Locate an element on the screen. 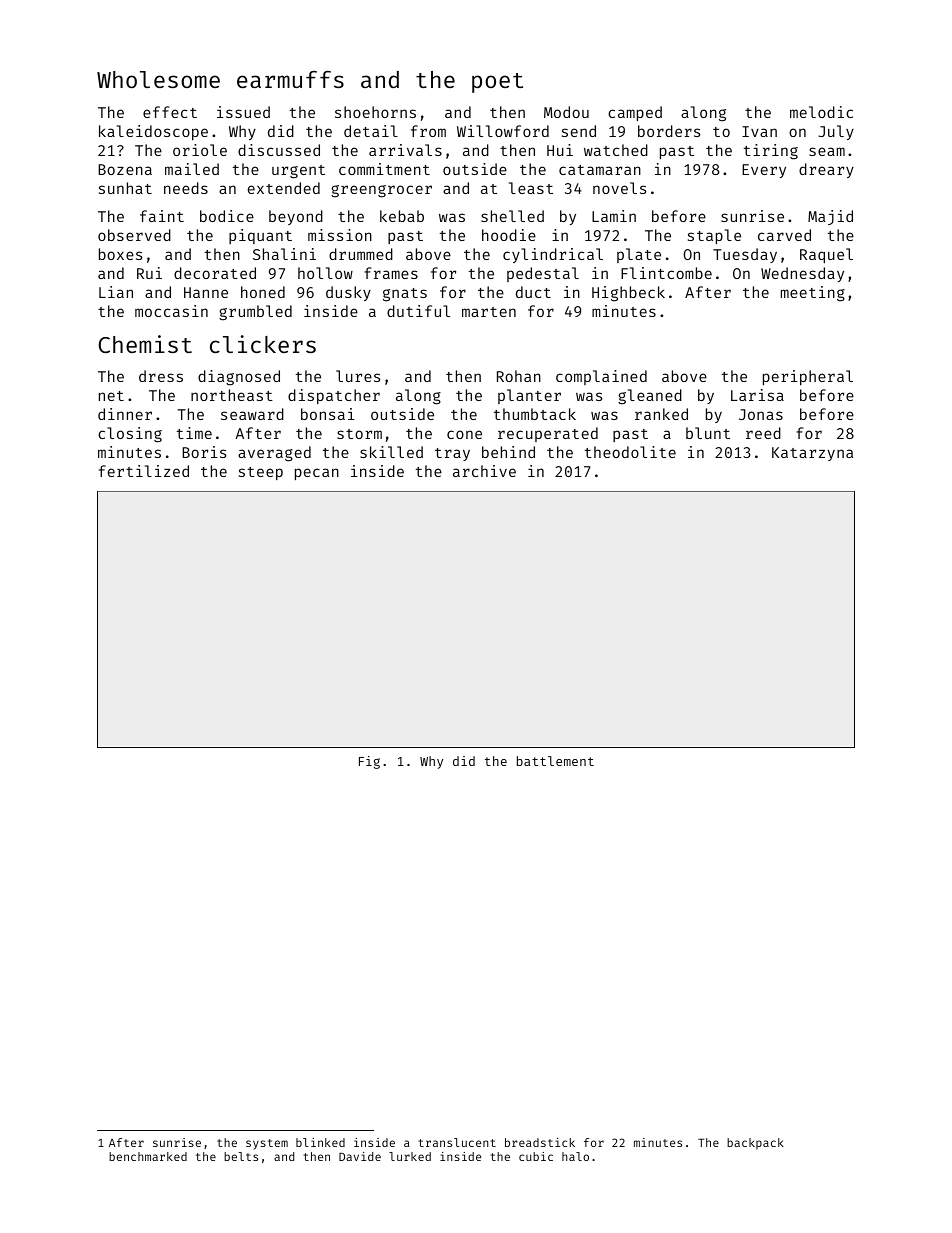 This screenshot has width=952, height=1233. earmuffs is located at coordinates (290, 79).
